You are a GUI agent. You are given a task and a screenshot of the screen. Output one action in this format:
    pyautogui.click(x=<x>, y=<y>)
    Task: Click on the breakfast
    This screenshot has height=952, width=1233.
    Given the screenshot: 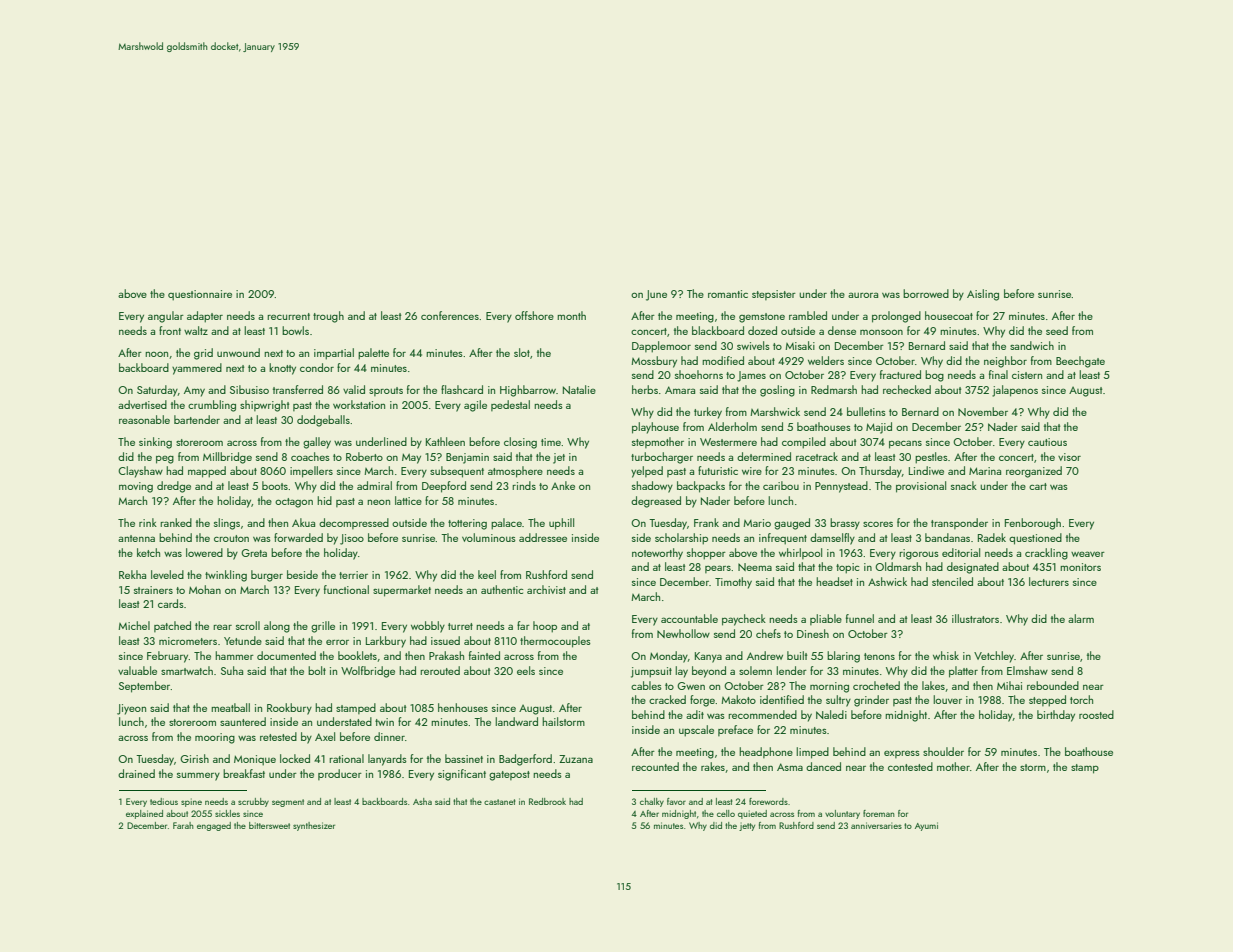 What is the action you would take?
    pyautogui.click(x=244, y=773)
